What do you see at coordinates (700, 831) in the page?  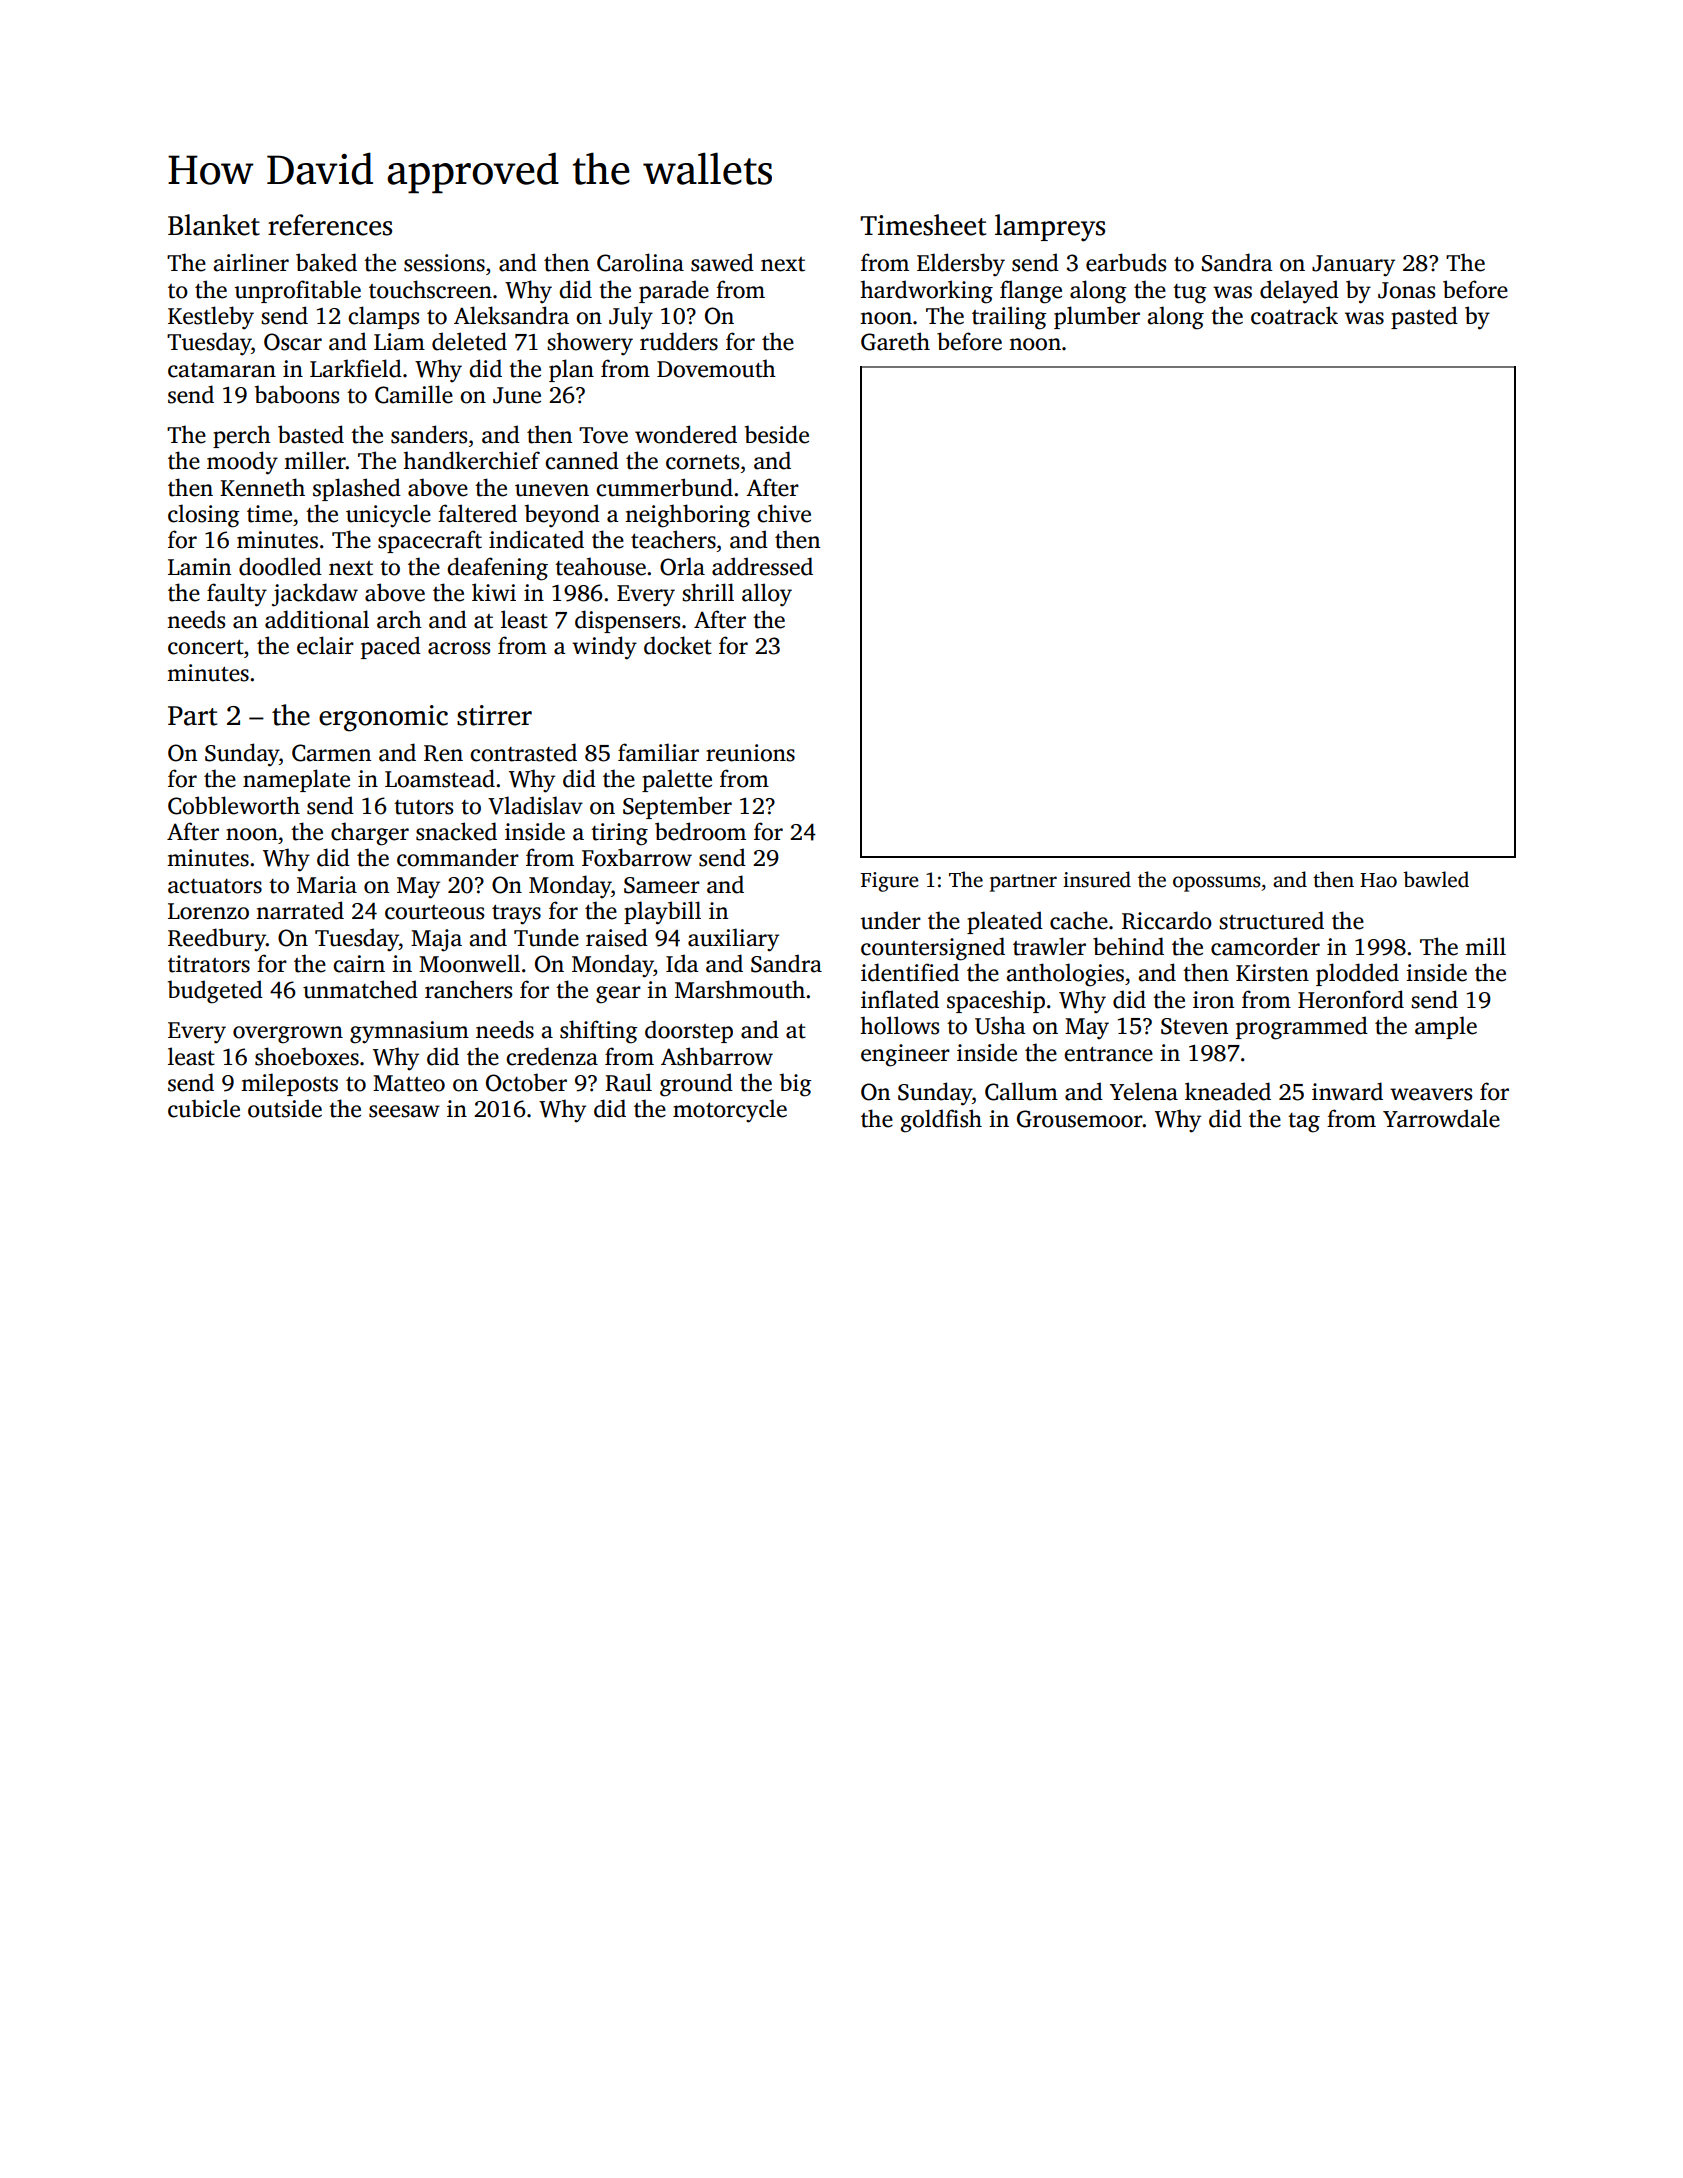 I see `bedroom` at bounding box center [700, 831].
